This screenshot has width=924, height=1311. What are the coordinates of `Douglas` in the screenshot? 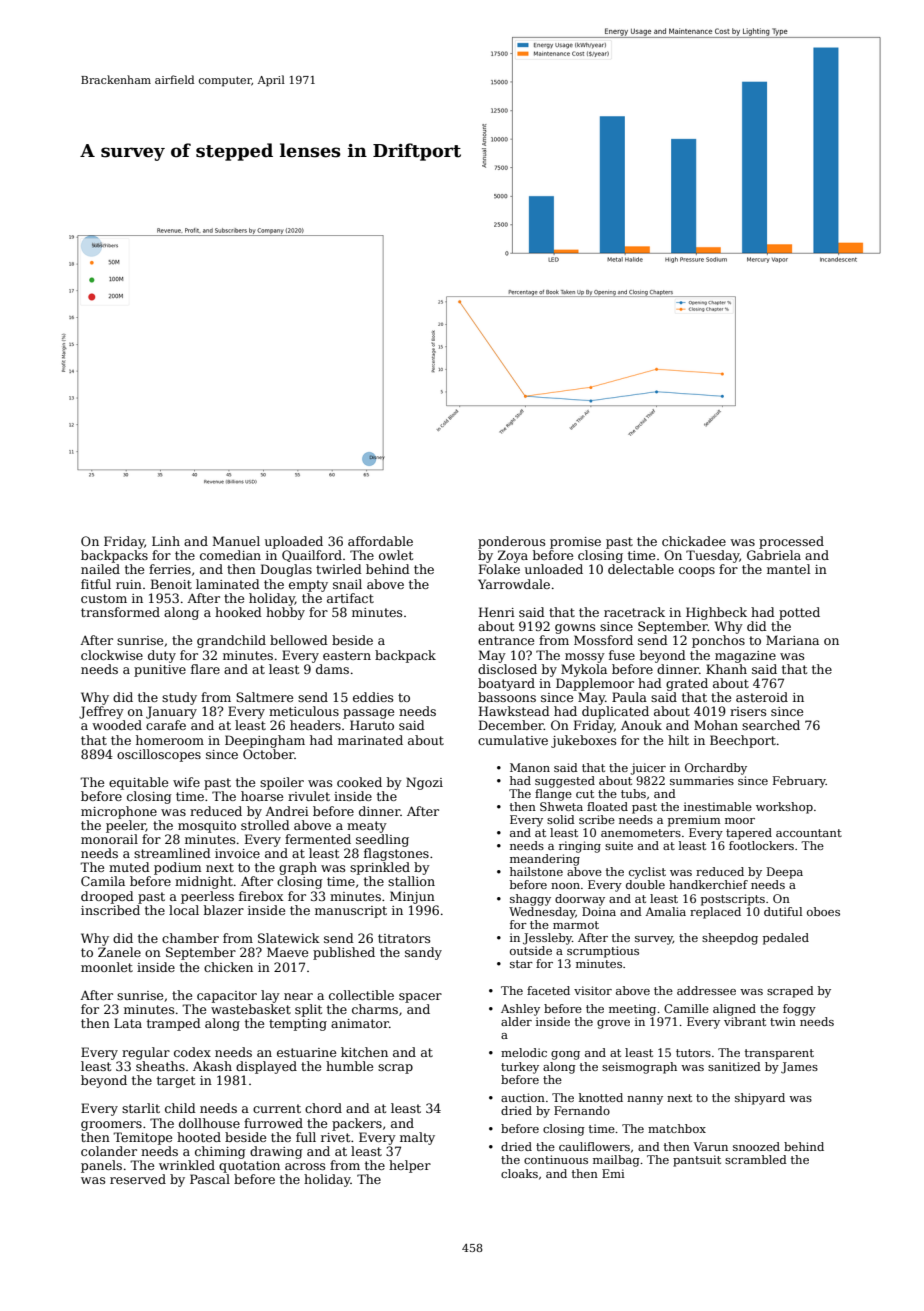 It's located at (286, 570).
